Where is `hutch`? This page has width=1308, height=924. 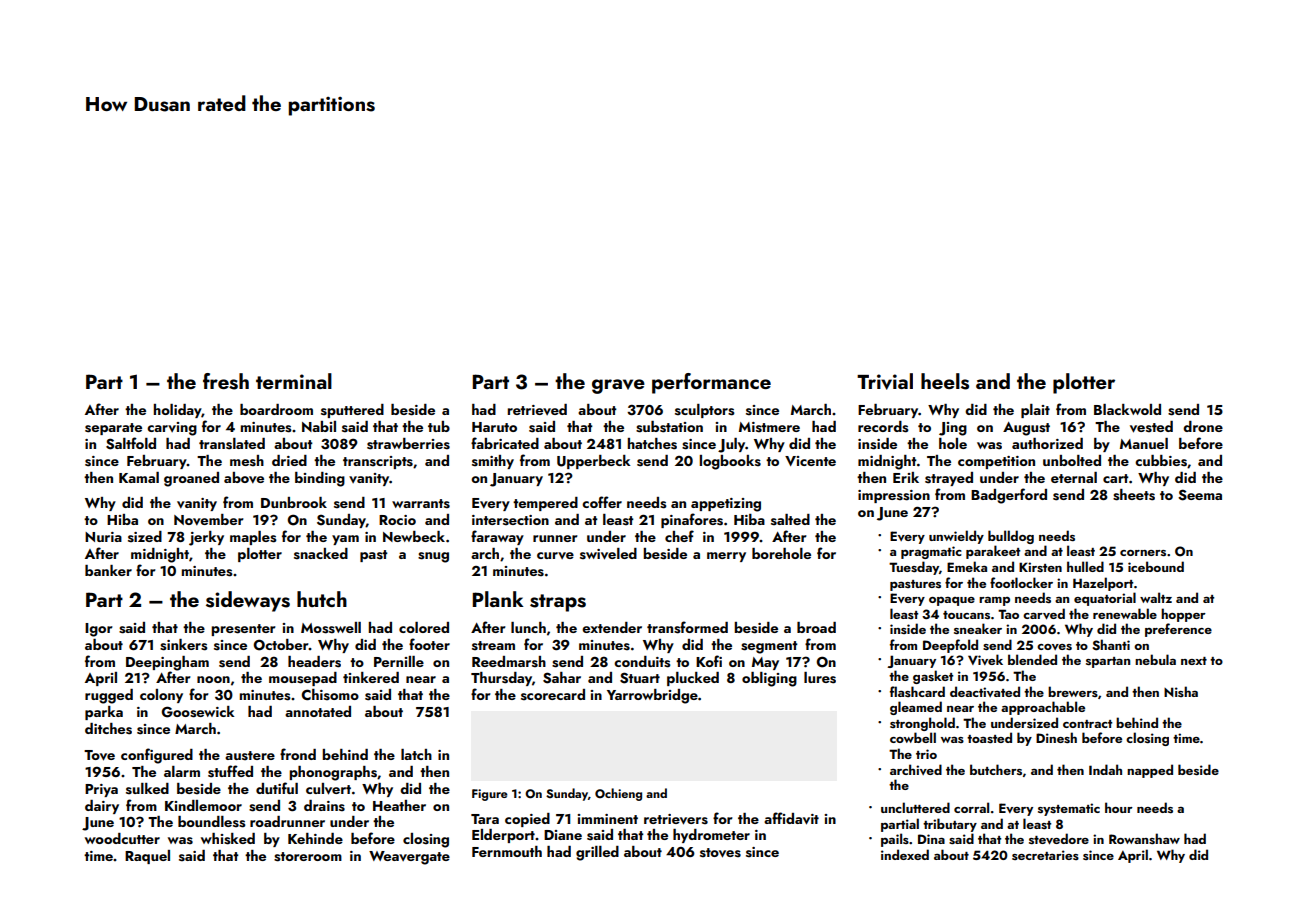
hutch is located at coordinates (322, 599).
